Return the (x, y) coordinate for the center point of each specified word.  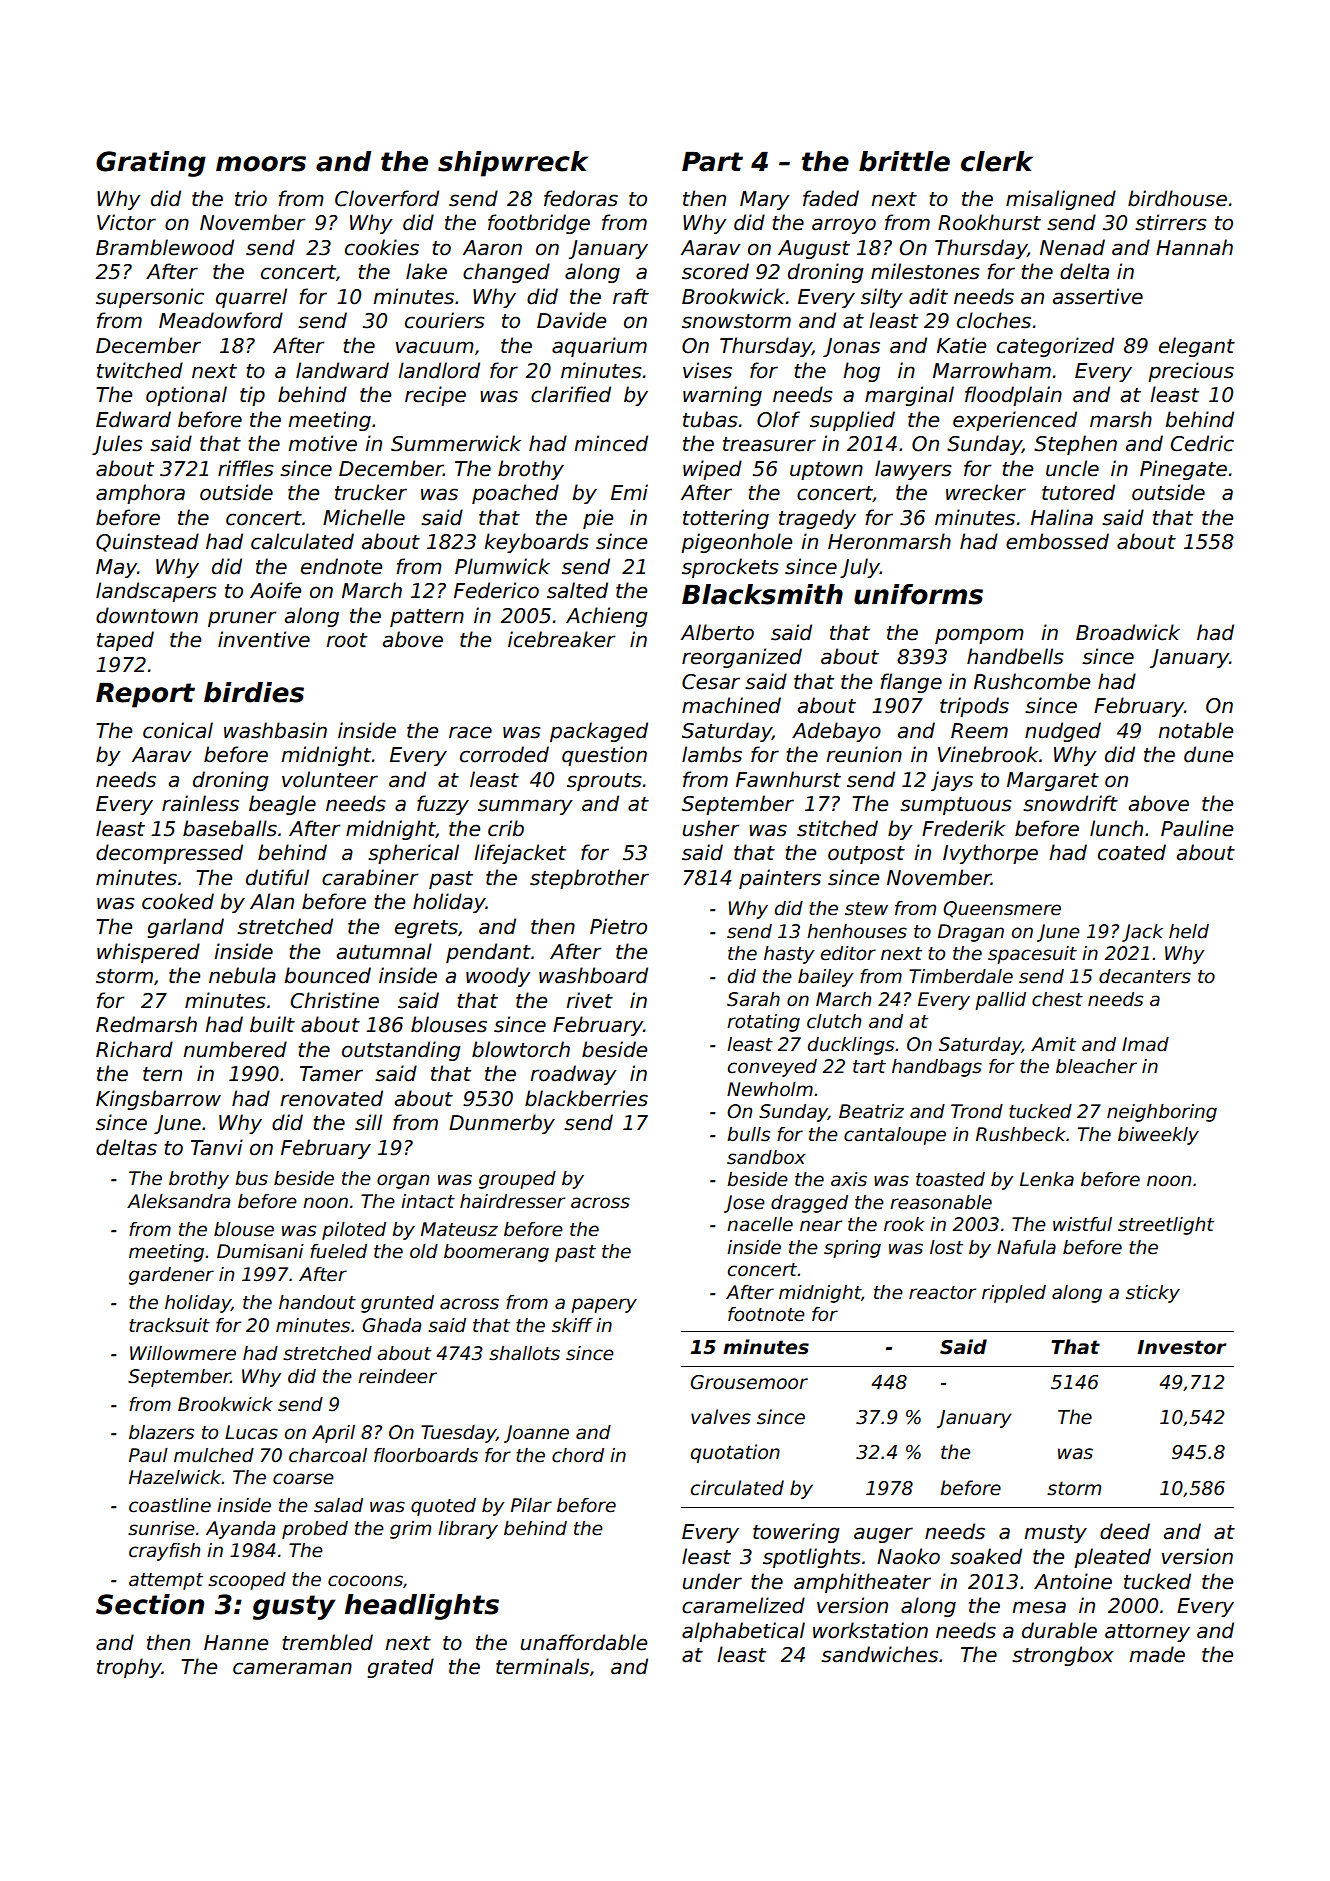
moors (261, 164)
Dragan (971, 933)
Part (712, 162)
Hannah (1194, 247)
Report (145, 695)
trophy (129, 1668)
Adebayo (836, 732)
